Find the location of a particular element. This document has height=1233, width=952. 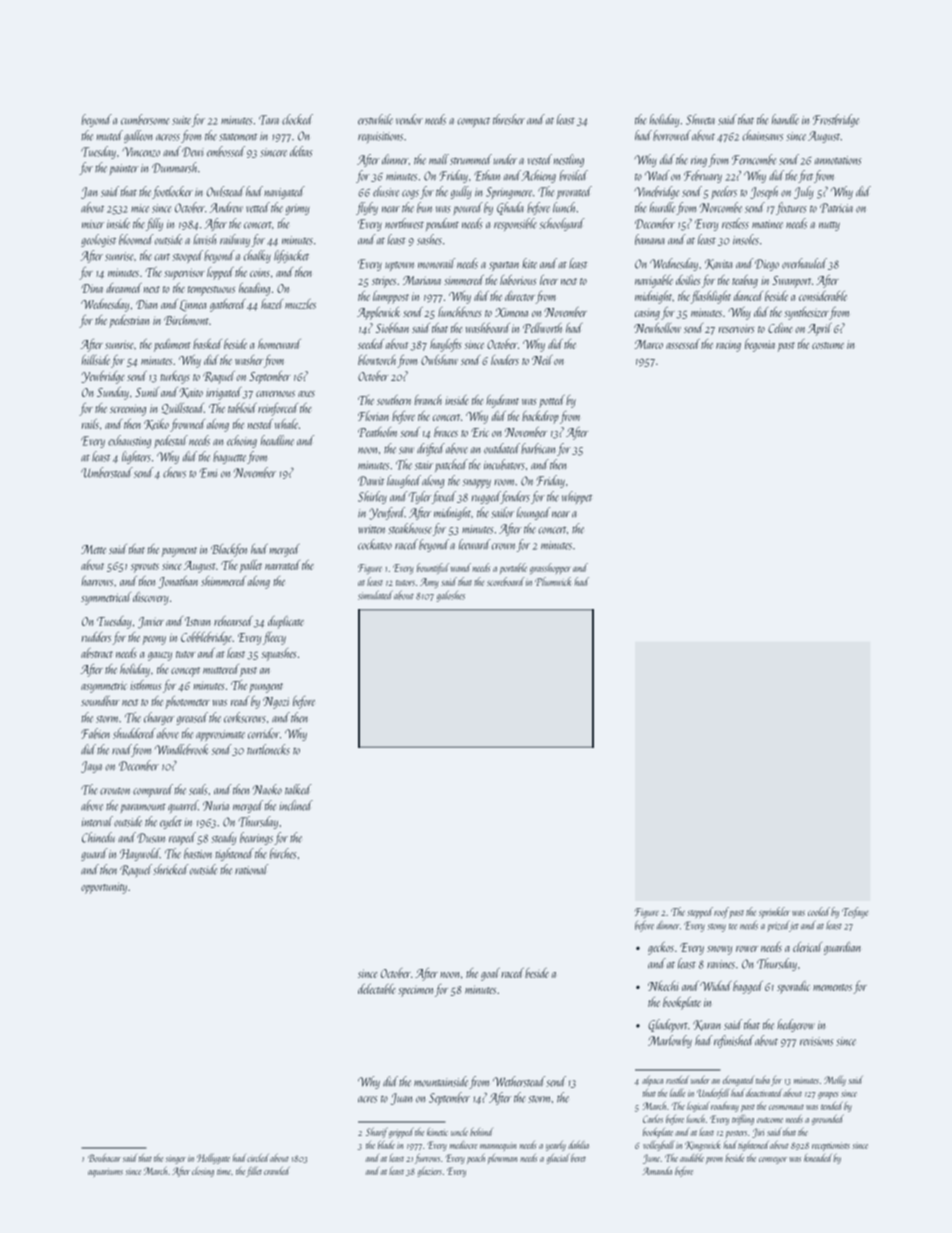

leeward is located at coordinates (475, 544).
